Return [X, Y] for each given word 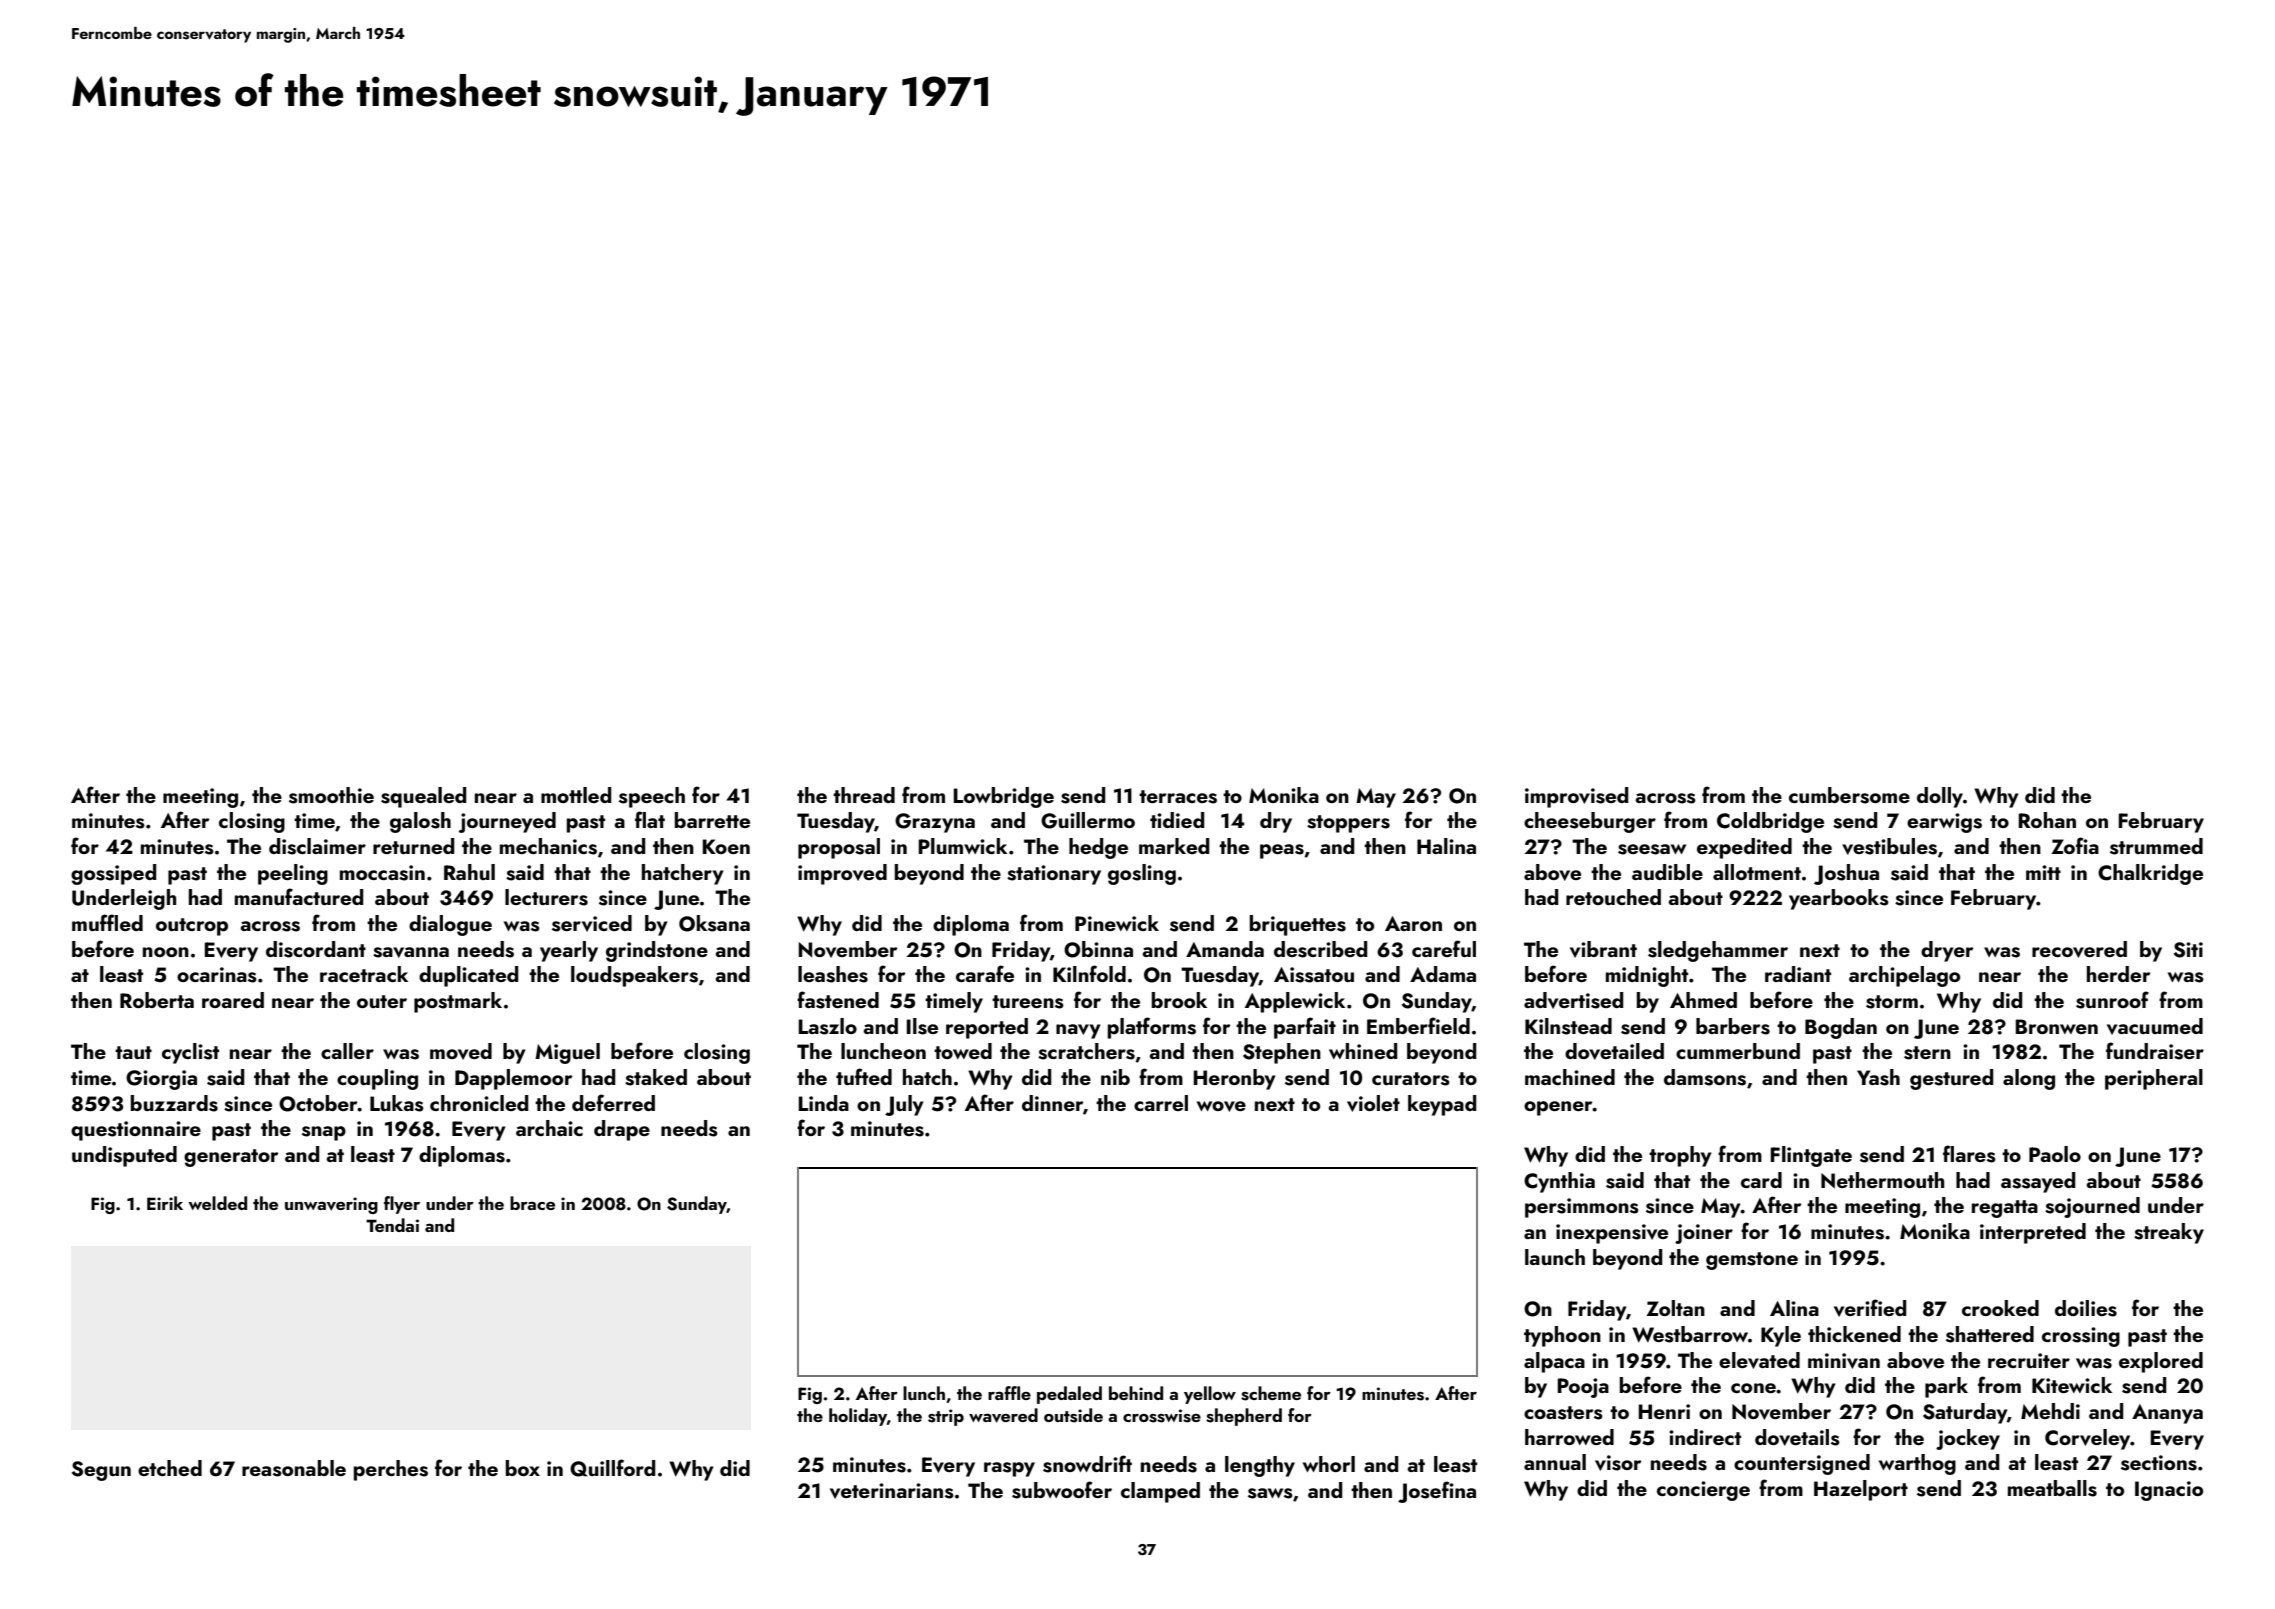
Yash [1878, 1077]
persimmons [1582, 1208]
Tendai [392, 1225]
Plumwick [962, 846]
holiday [858, 1417]
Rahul [469, 872]
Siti [2188, 950]
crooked [2000, 1308]
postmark [458, 1002]
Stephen [1282, 1053]
